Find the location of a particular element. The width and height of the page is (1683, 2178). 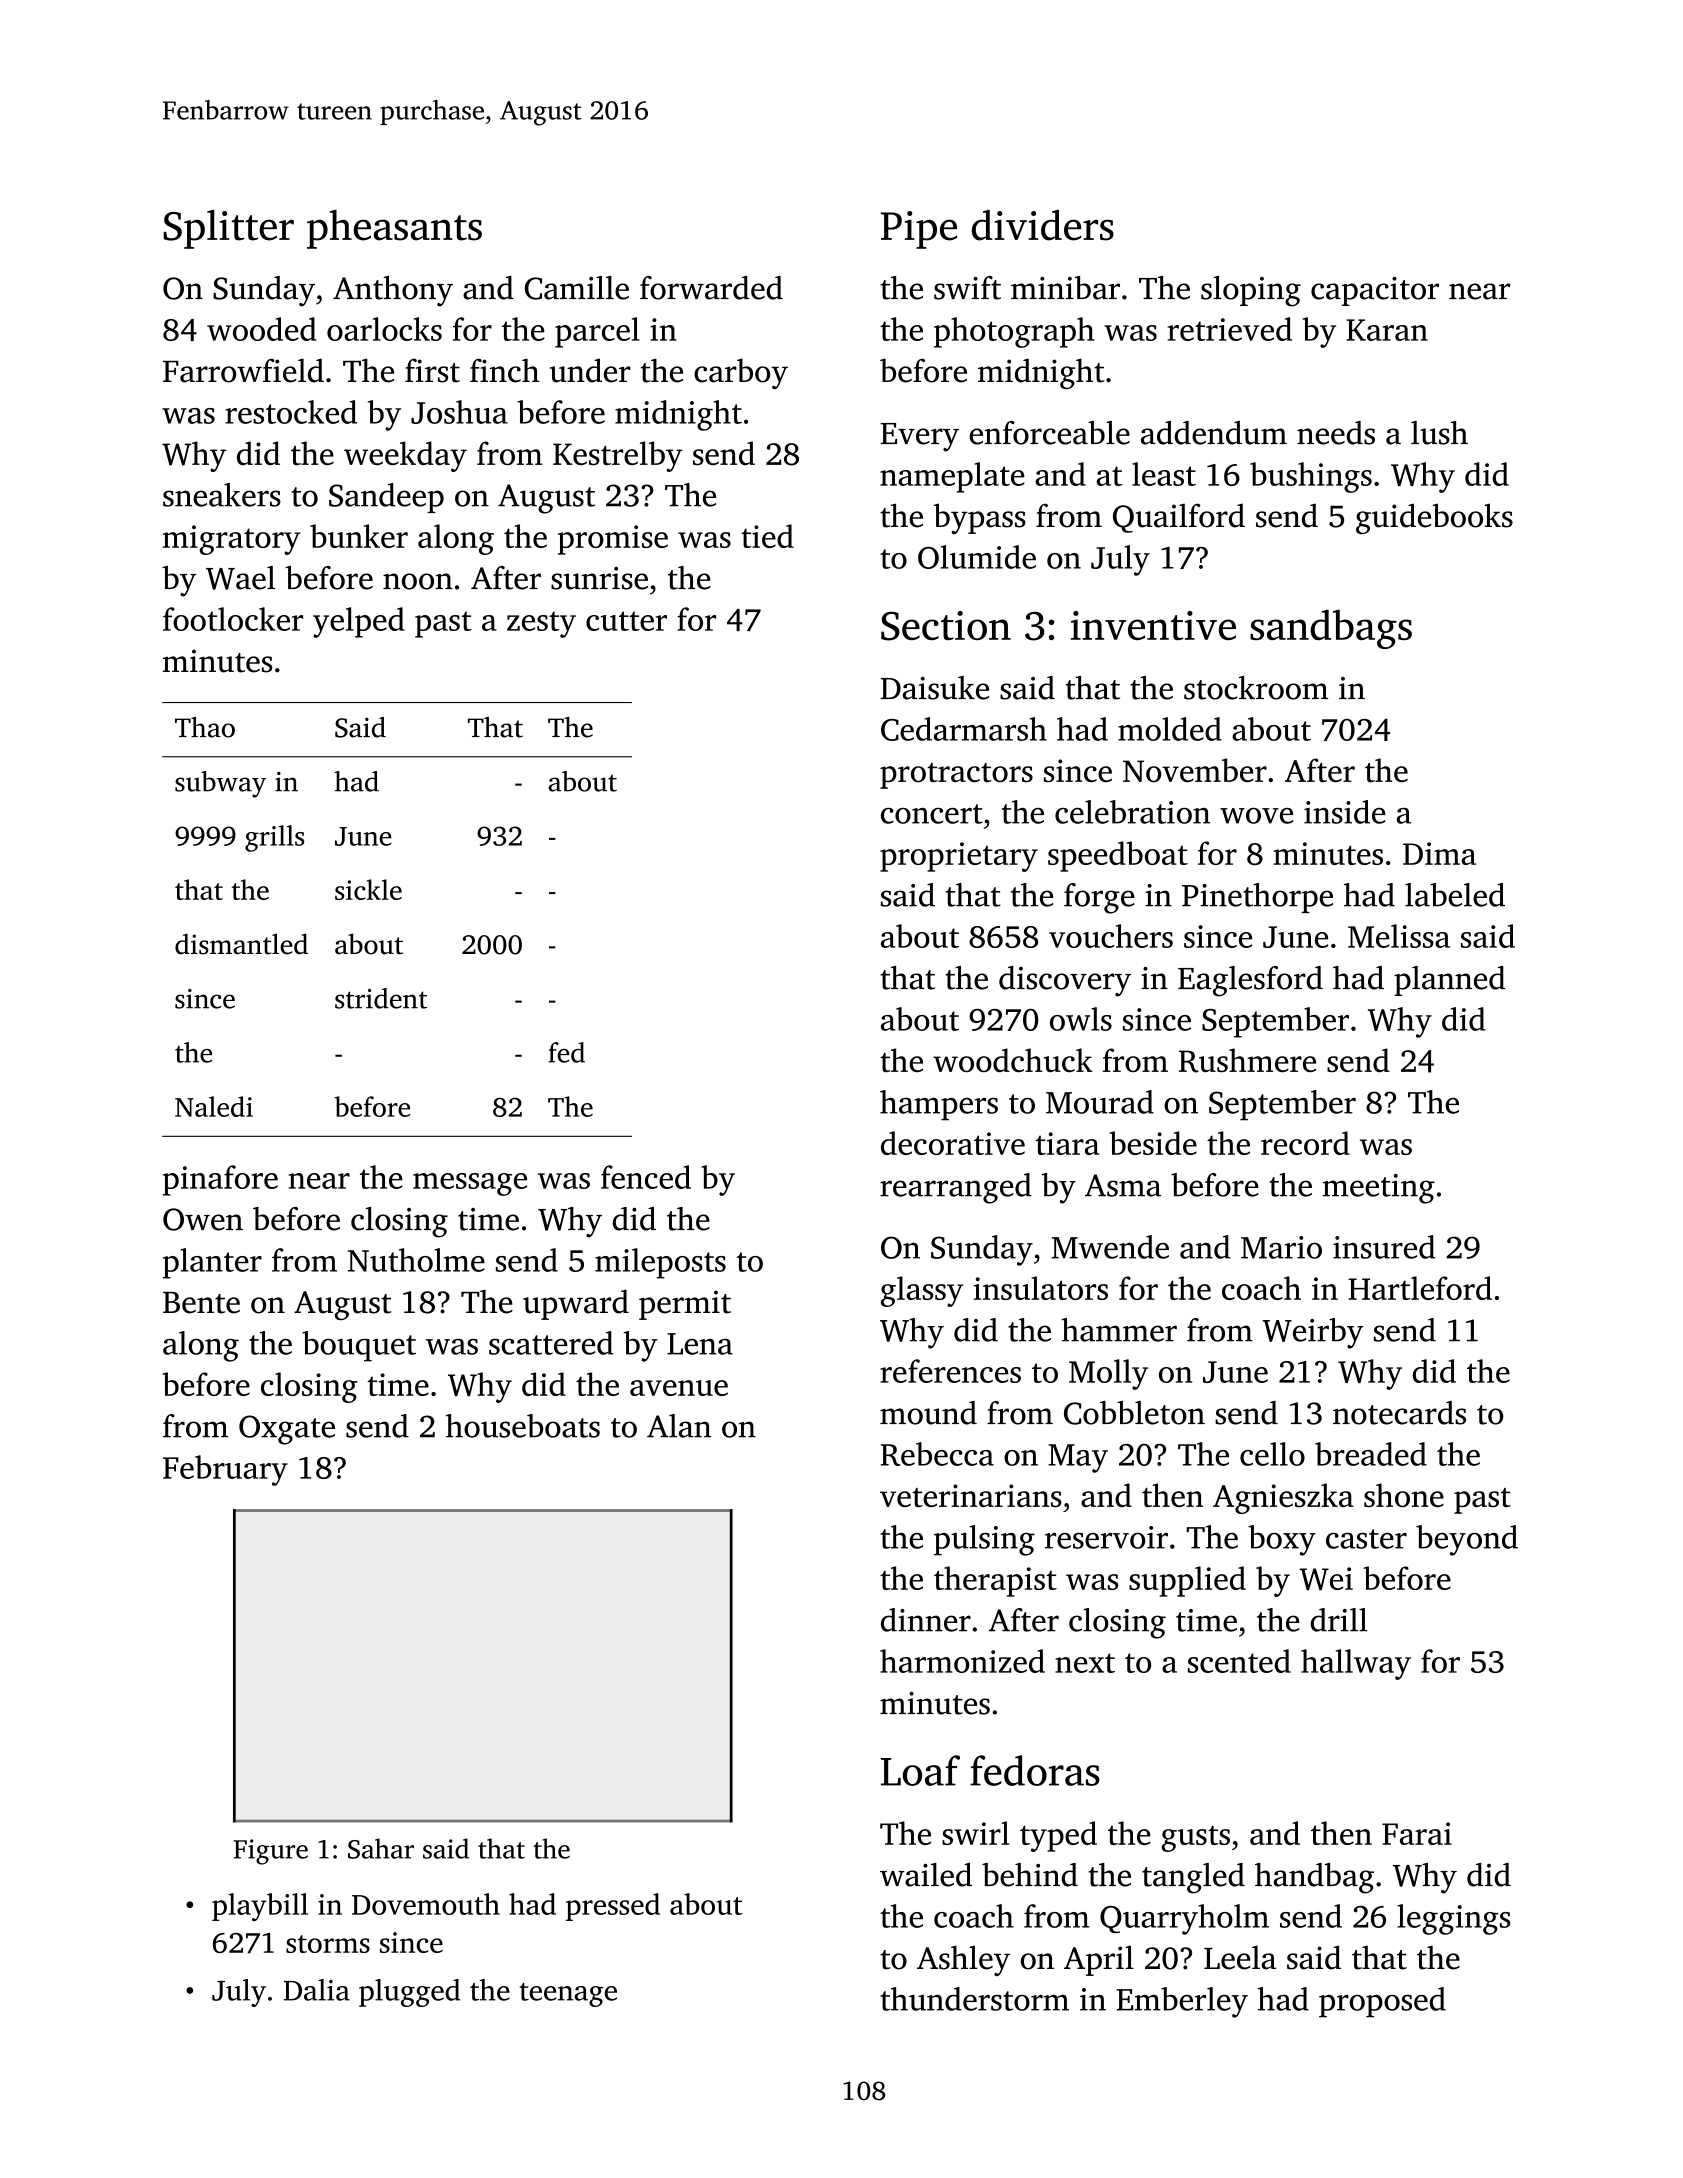

retrieved is located at coordinates (1229, 329).
